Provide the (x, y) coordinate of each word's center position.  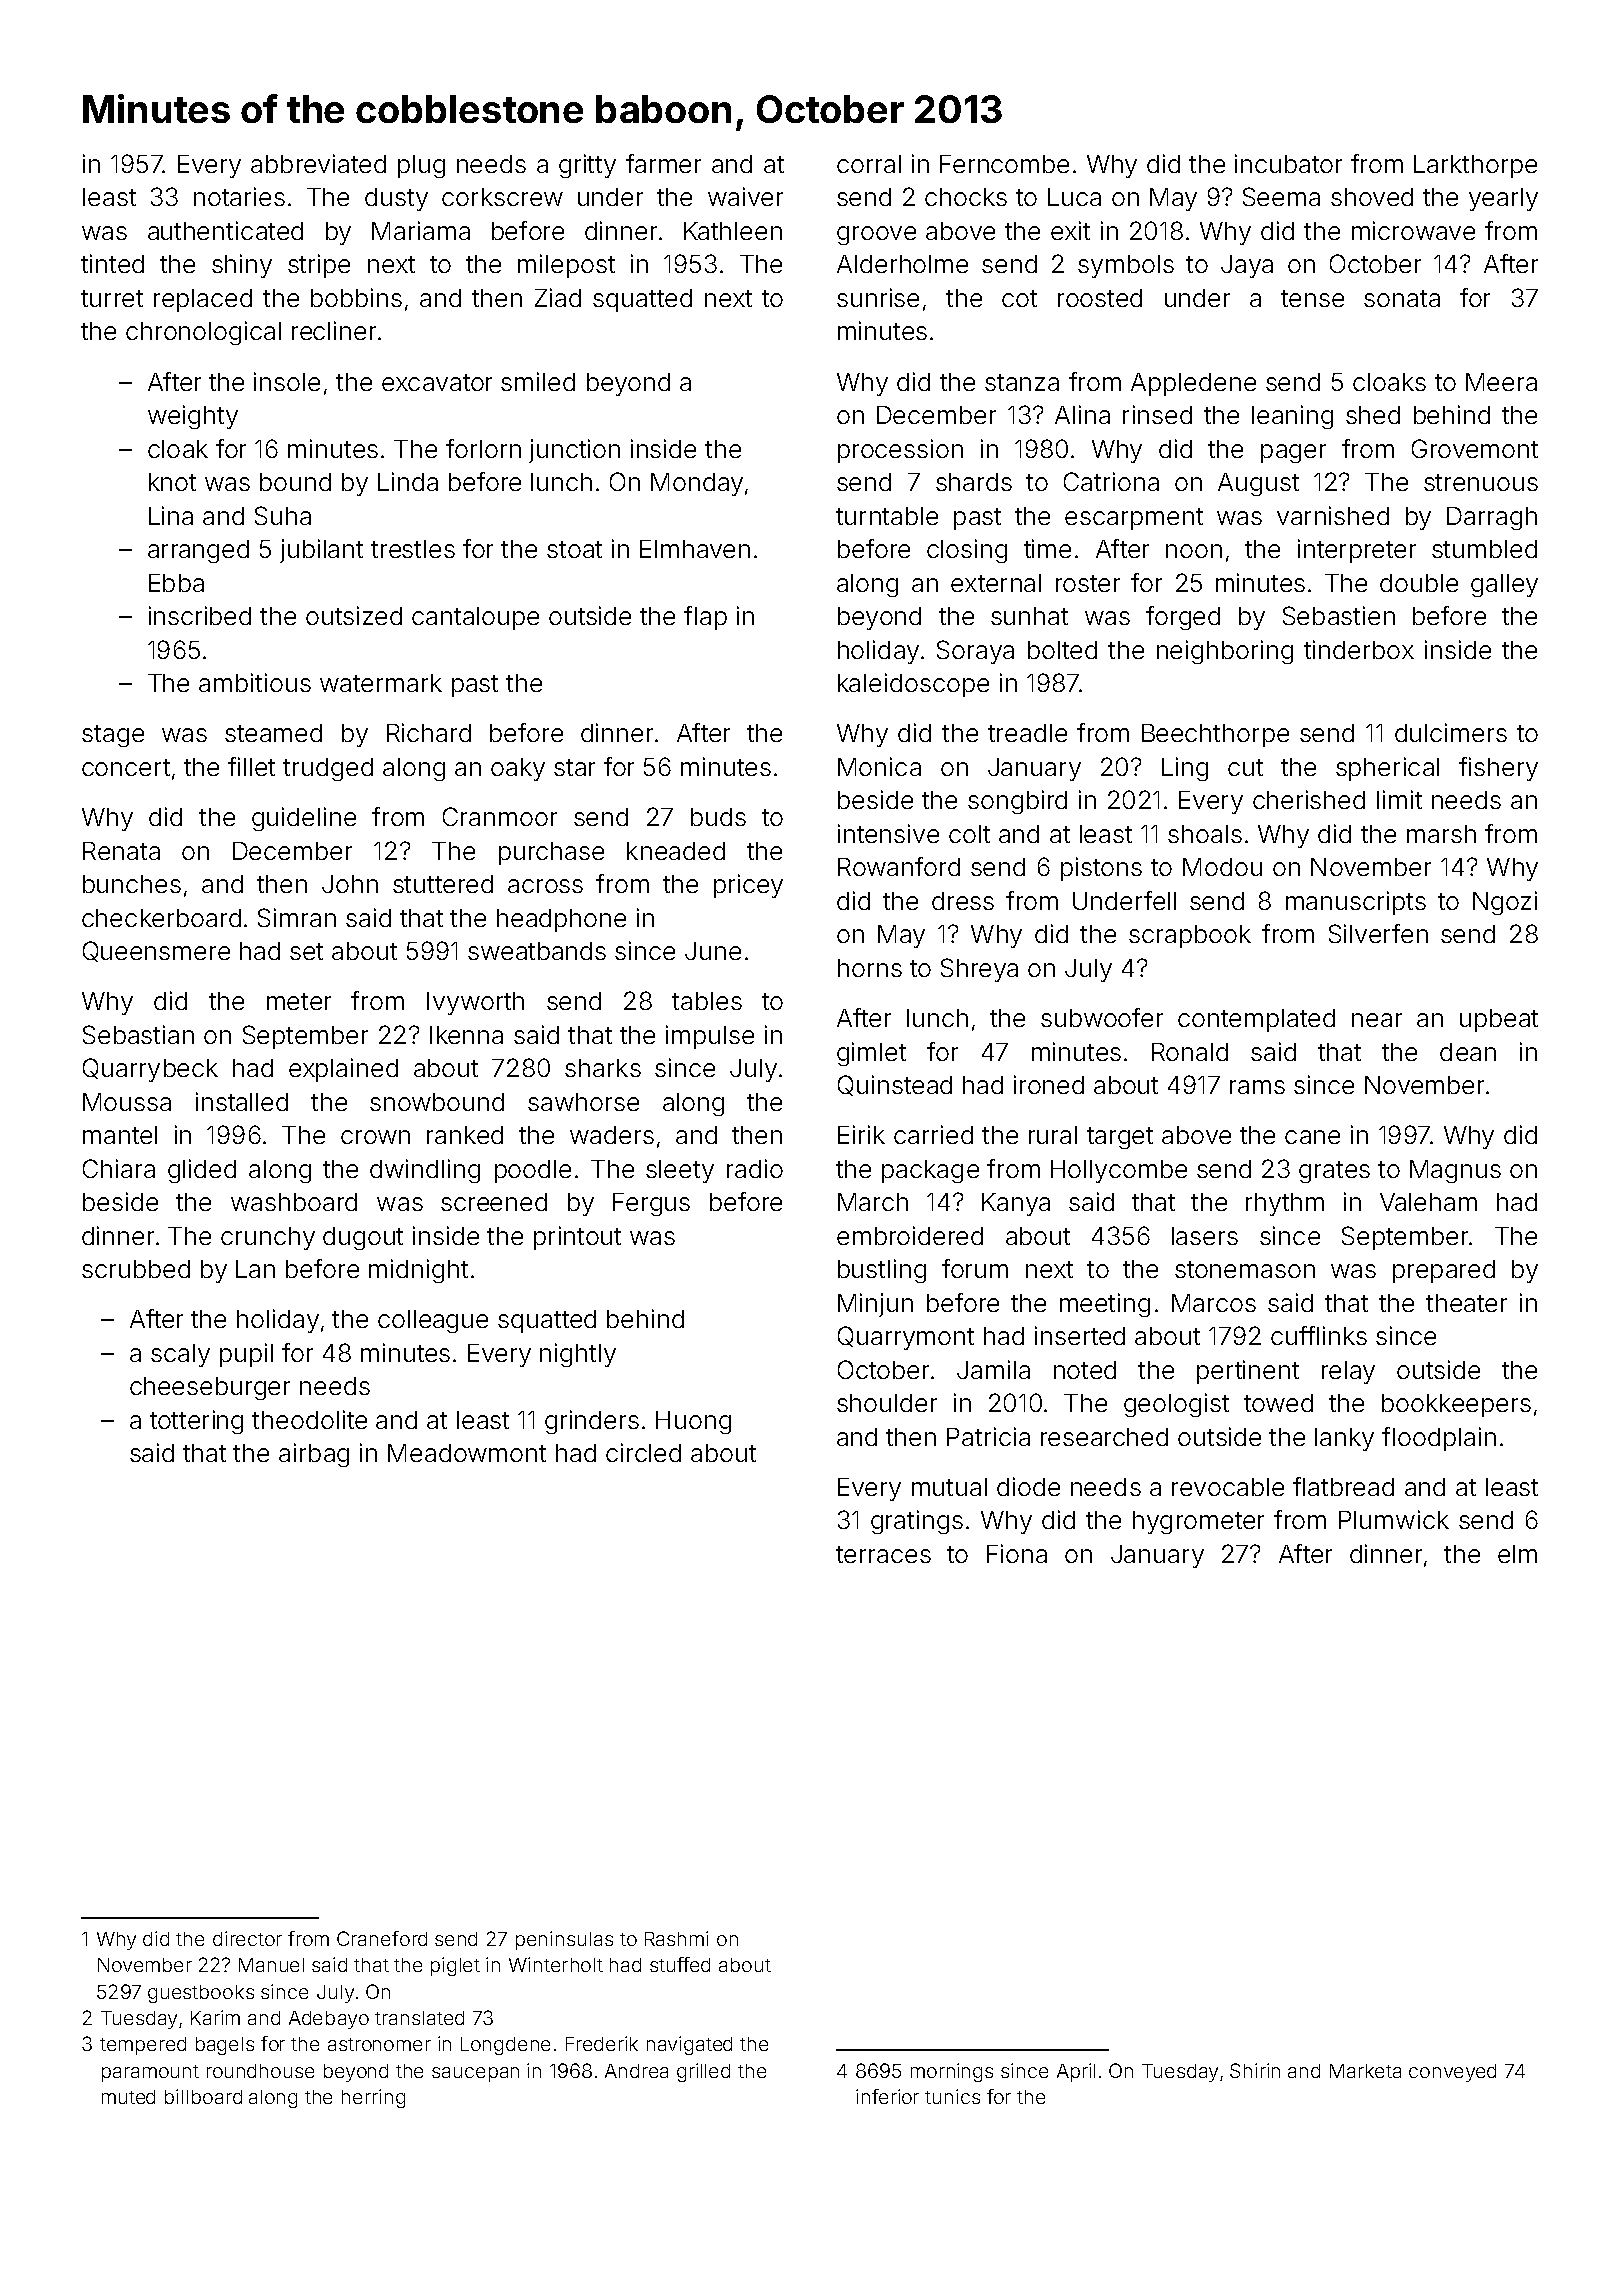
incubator (1288, 163)
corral (869, 164)
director (247, 1938)
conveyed (1452, 2073)
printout (577, 1238)
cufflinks (1319, 1335)
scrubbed (136, 1269)
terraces (883, 1554)
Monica (879, 766)
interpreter (1357, 551)
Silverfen (1378, 933)
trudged (328, 769)
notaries (239, 196)
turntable (887, 516)
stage (113, 736)
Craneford (382, 1938)
